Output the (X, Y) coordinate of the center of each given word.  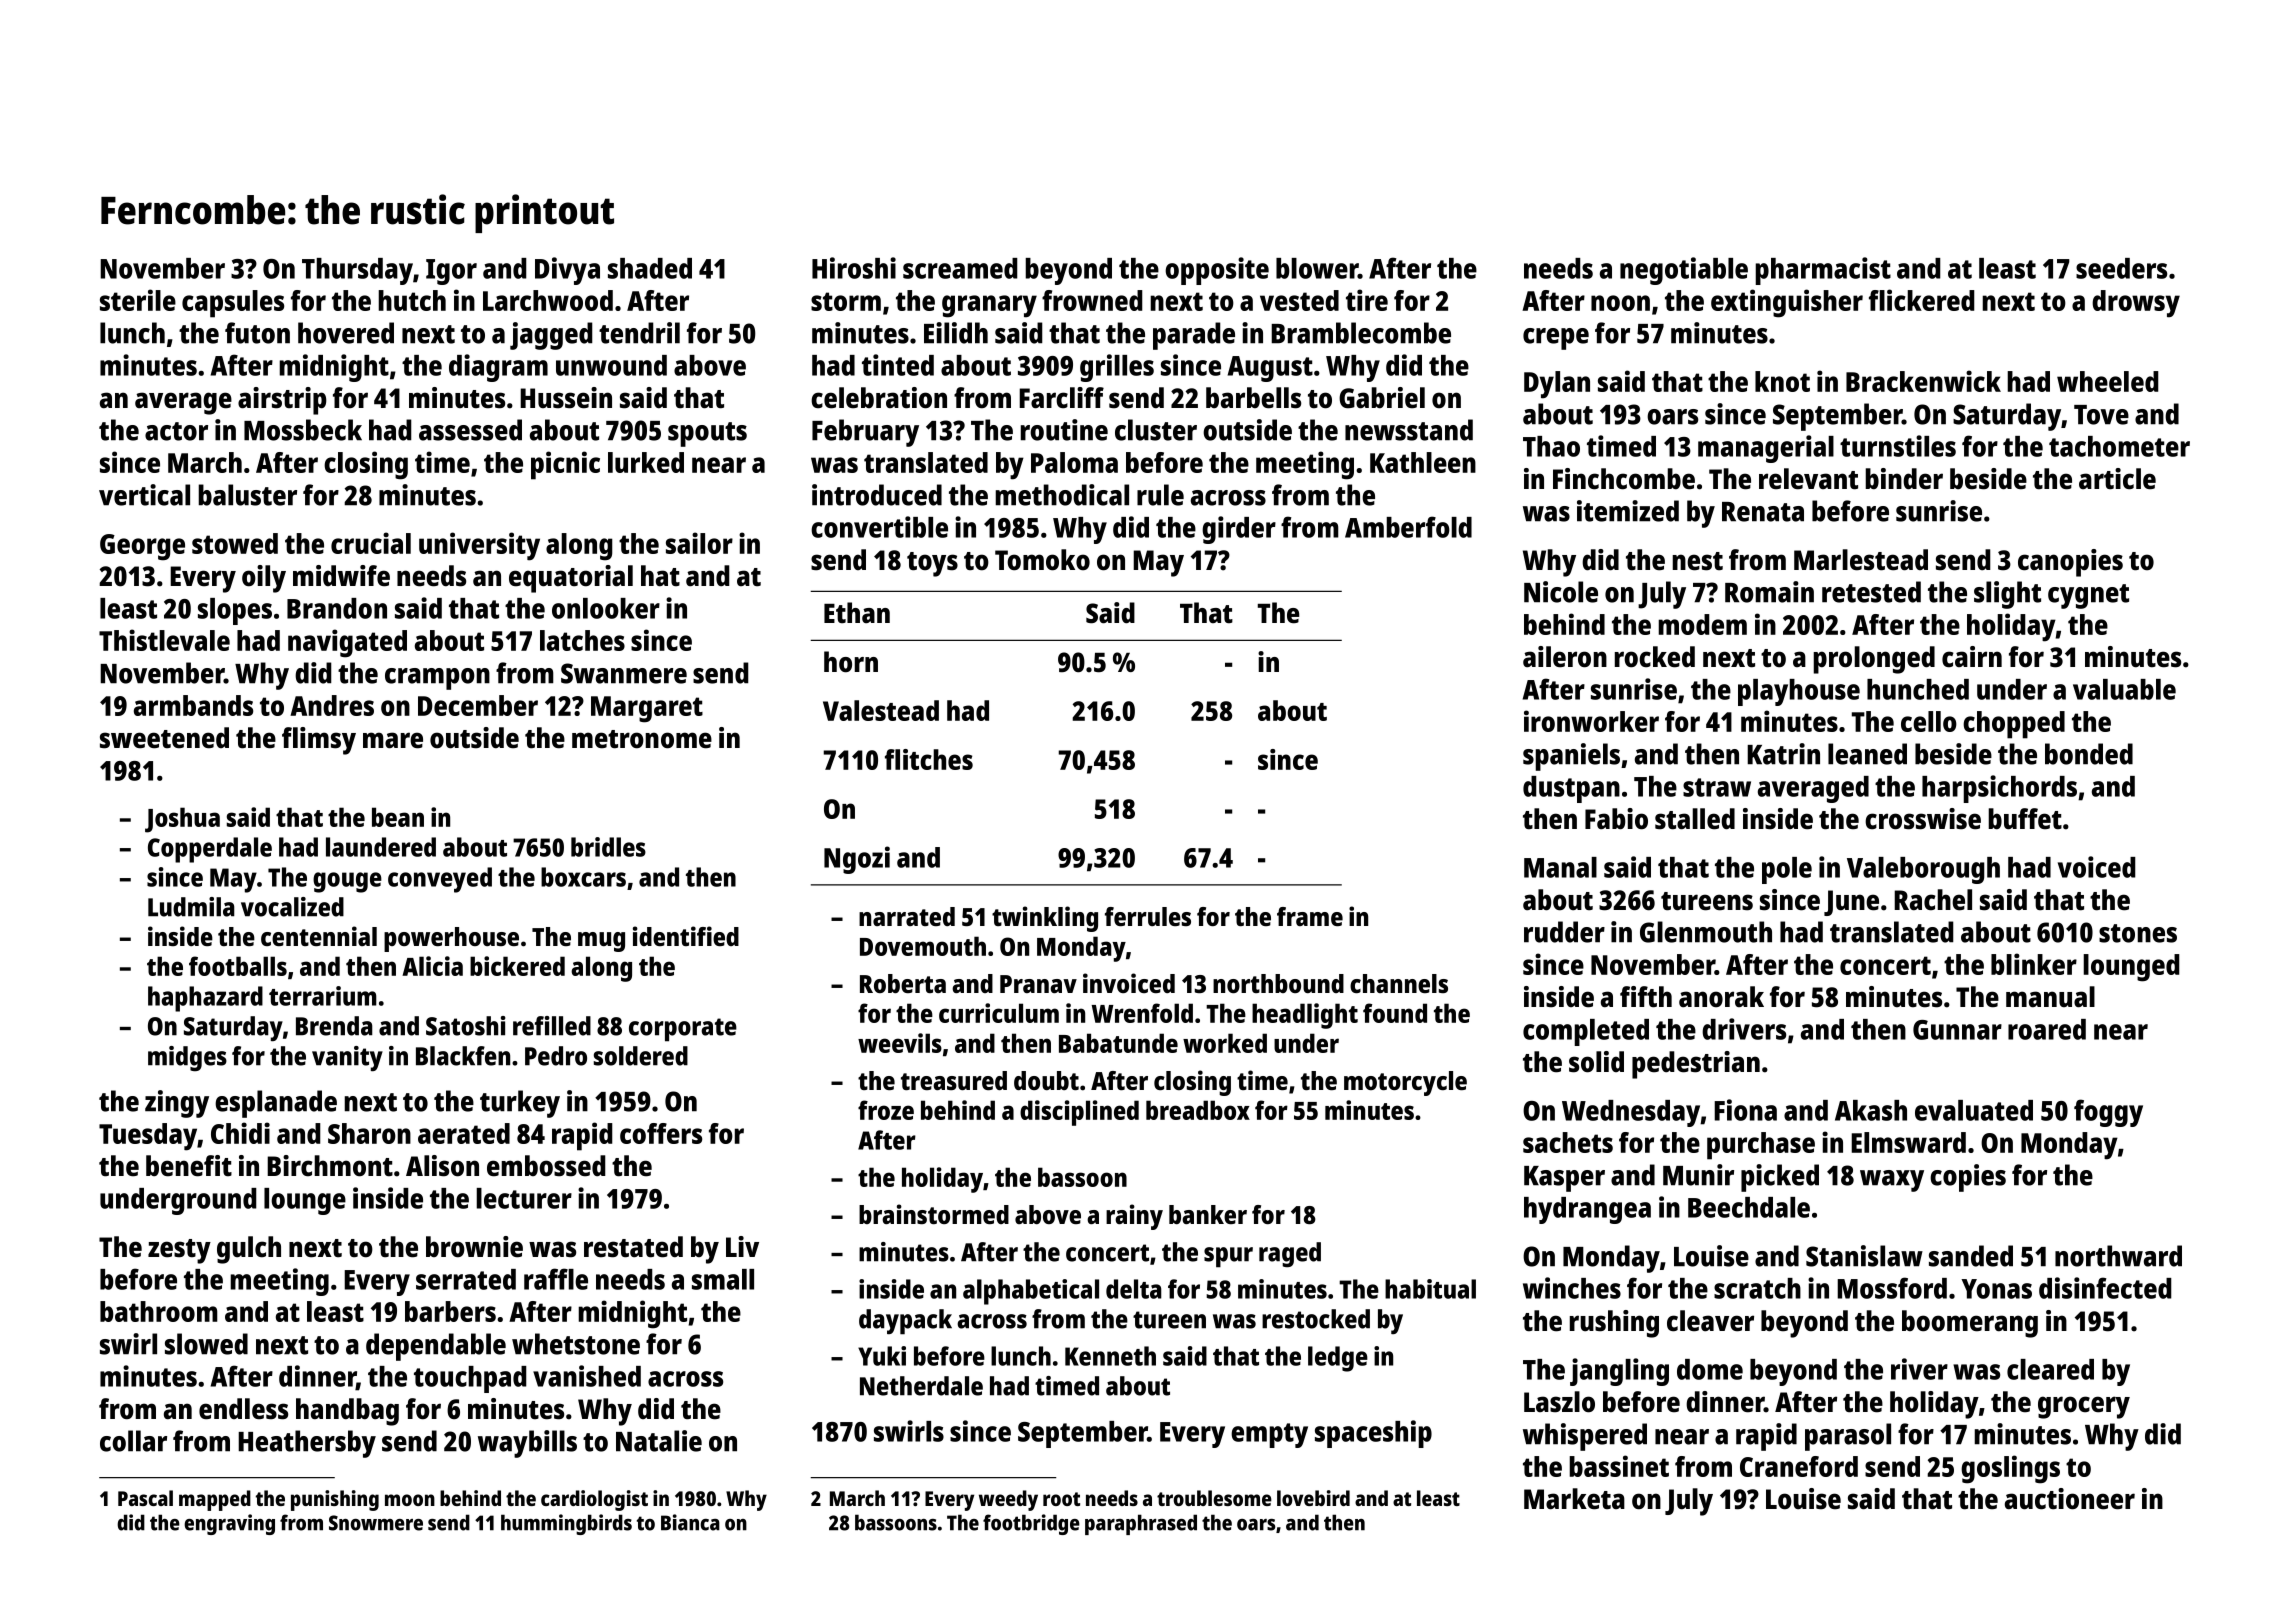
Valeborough (1923, 870)
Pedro (556, 1056)
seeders (2121, 268)
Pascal (145, 1498)
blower (1317, 268)
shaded (650, 268)
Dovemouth (923, 946)
